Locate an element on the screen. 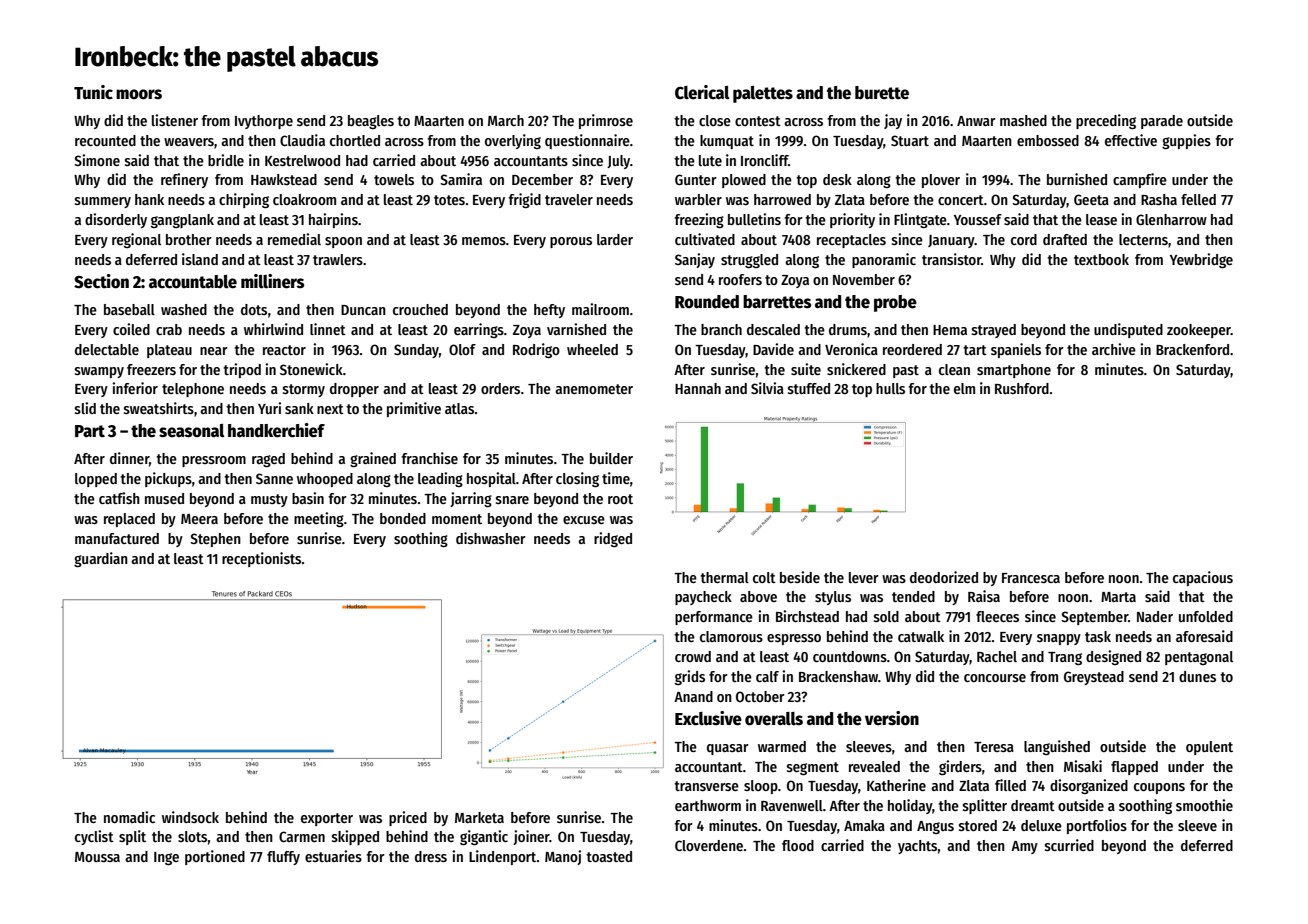 The image size is (1308, 924). receptionists is located at coordinates (261, 559).
